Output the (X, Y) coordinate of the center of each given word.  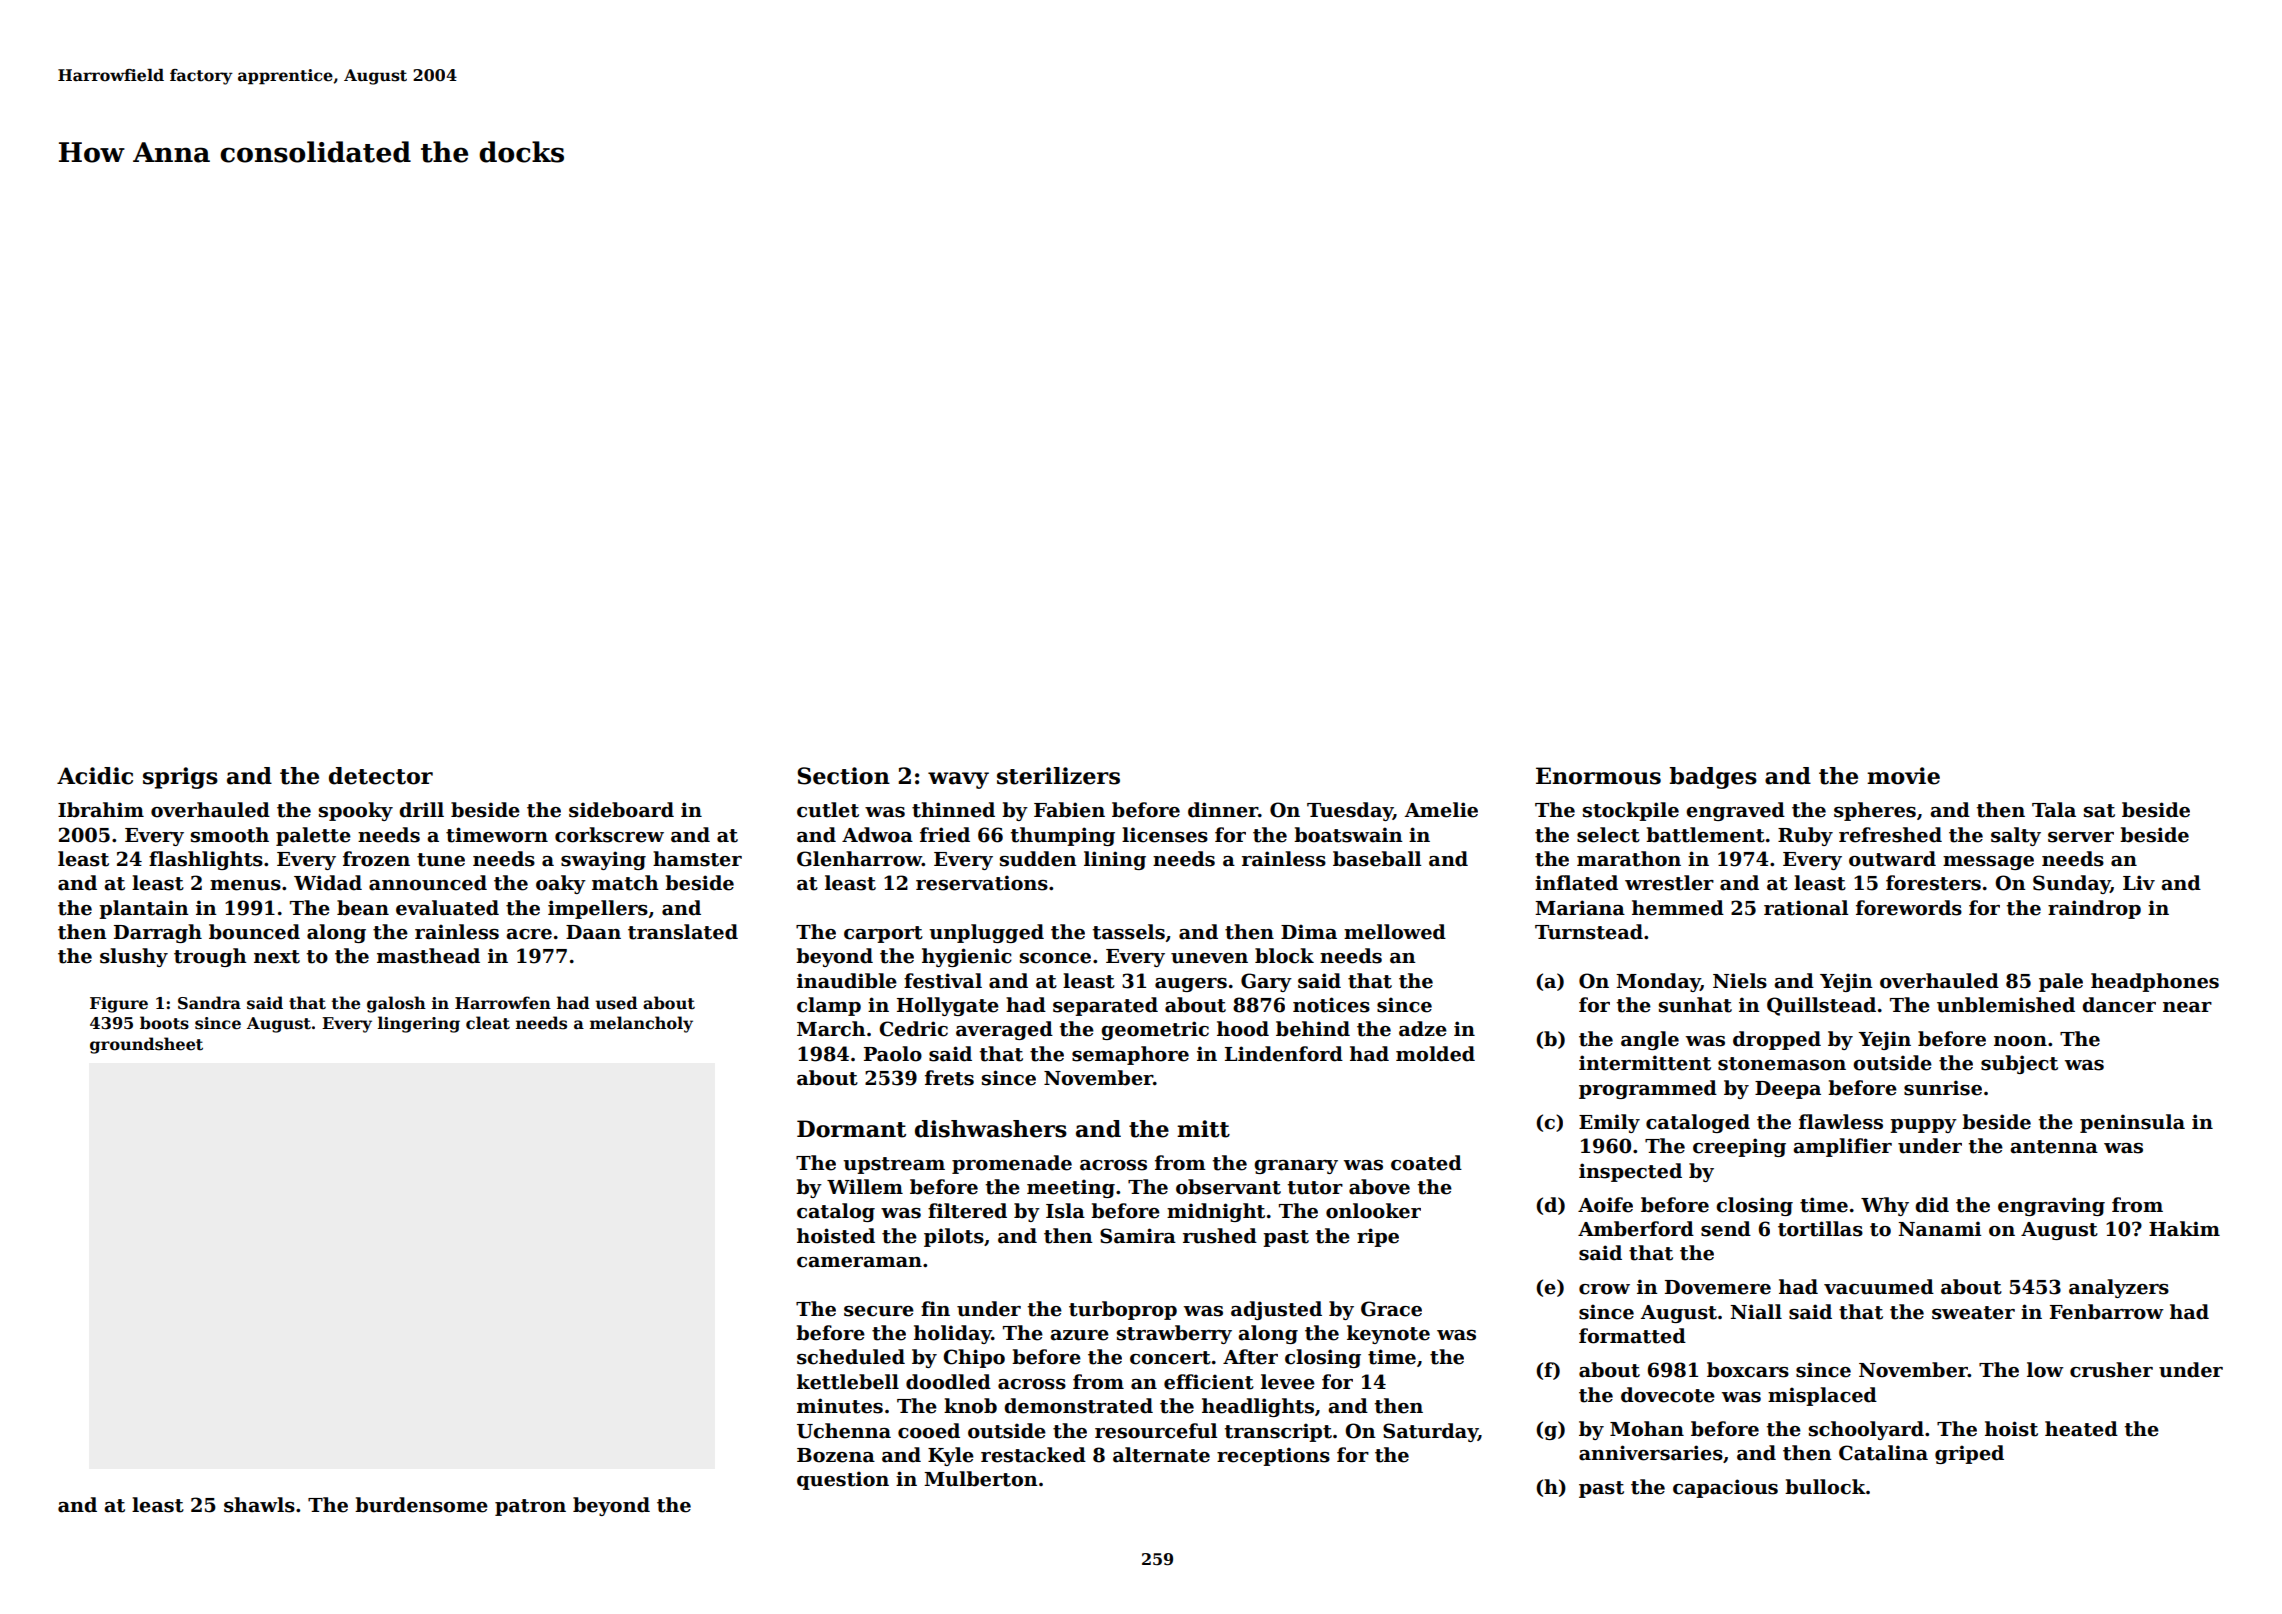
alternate (1161, 1455)
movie (1903, 776)
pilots (954, 1237)
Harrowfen (503, 1003)
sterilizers (1058, 776)
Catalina (1883, 1453)
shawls (259, 1505)
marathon (1629, 859)
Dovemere (1718, 1287)
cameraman (859, 1262)
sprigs (180, 778)
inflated (1576, 883)
